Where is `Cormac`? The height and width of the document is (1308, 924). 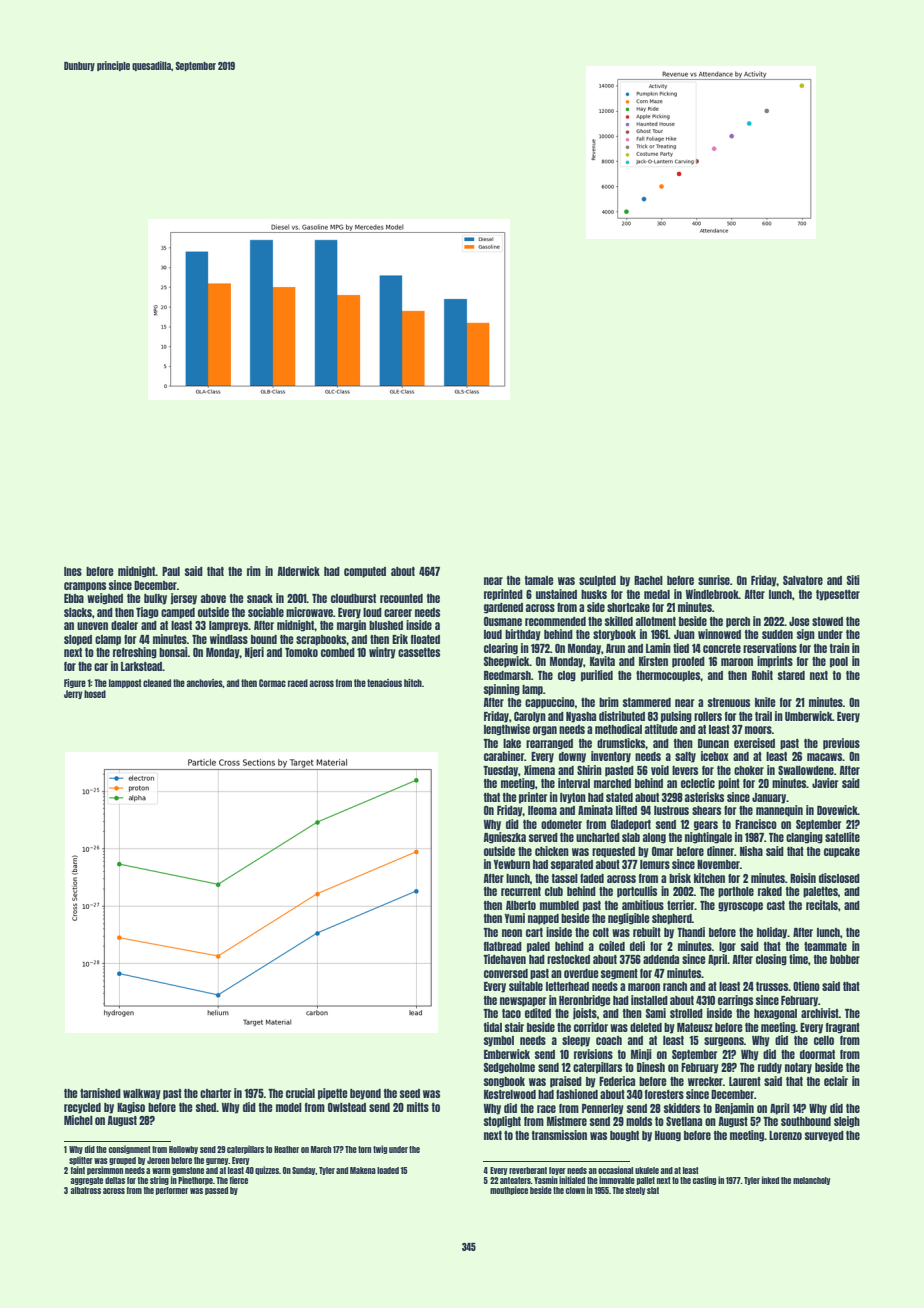
Cormac is located at coordinates (272, 683).
